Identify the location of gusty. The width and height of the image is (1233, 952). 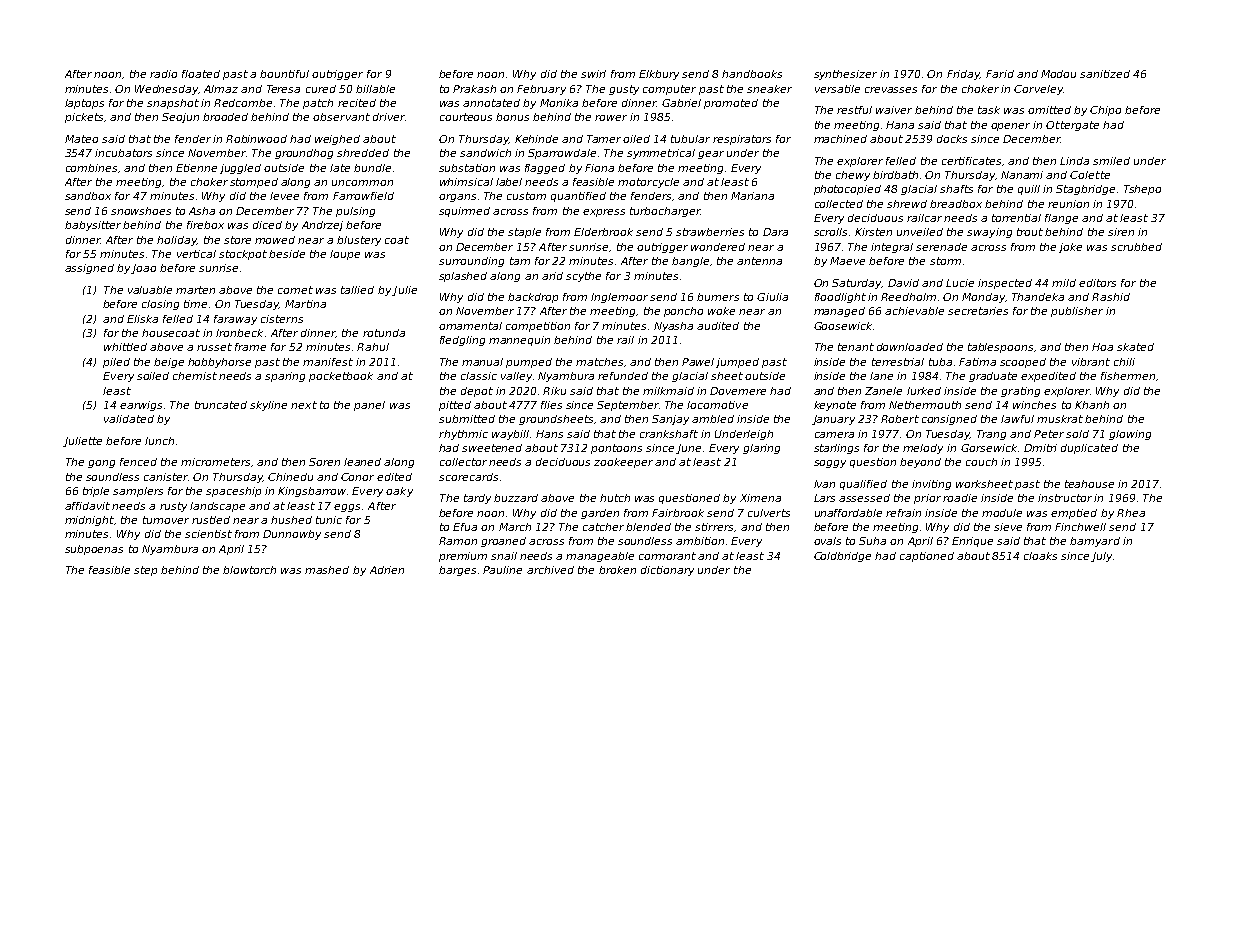
(624, 90).
